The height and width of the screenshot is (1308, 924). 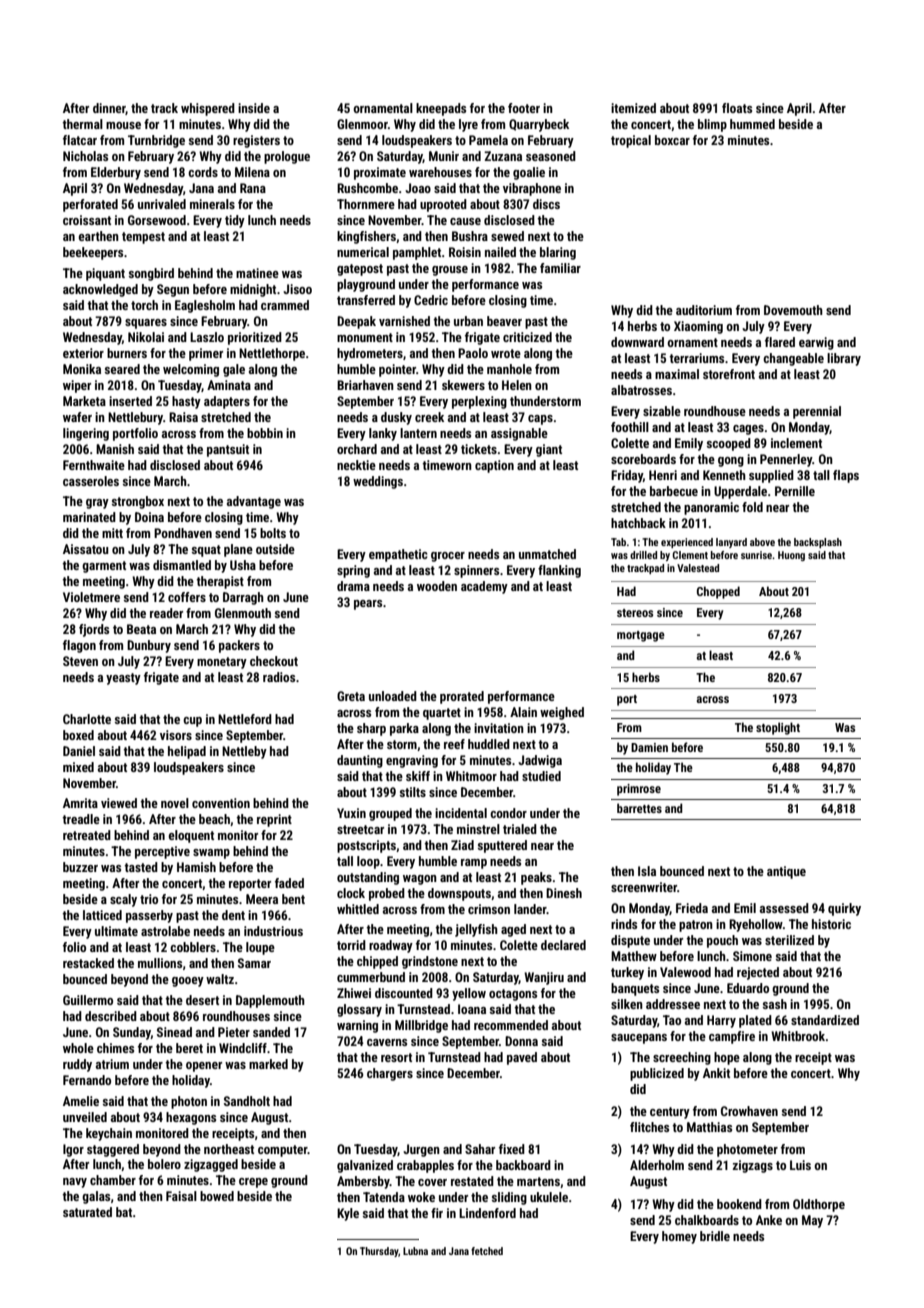 What do you see at coordinates (366, 237) in the screenshot?
I see `kingfishers` at bounding box center [366, 237].
